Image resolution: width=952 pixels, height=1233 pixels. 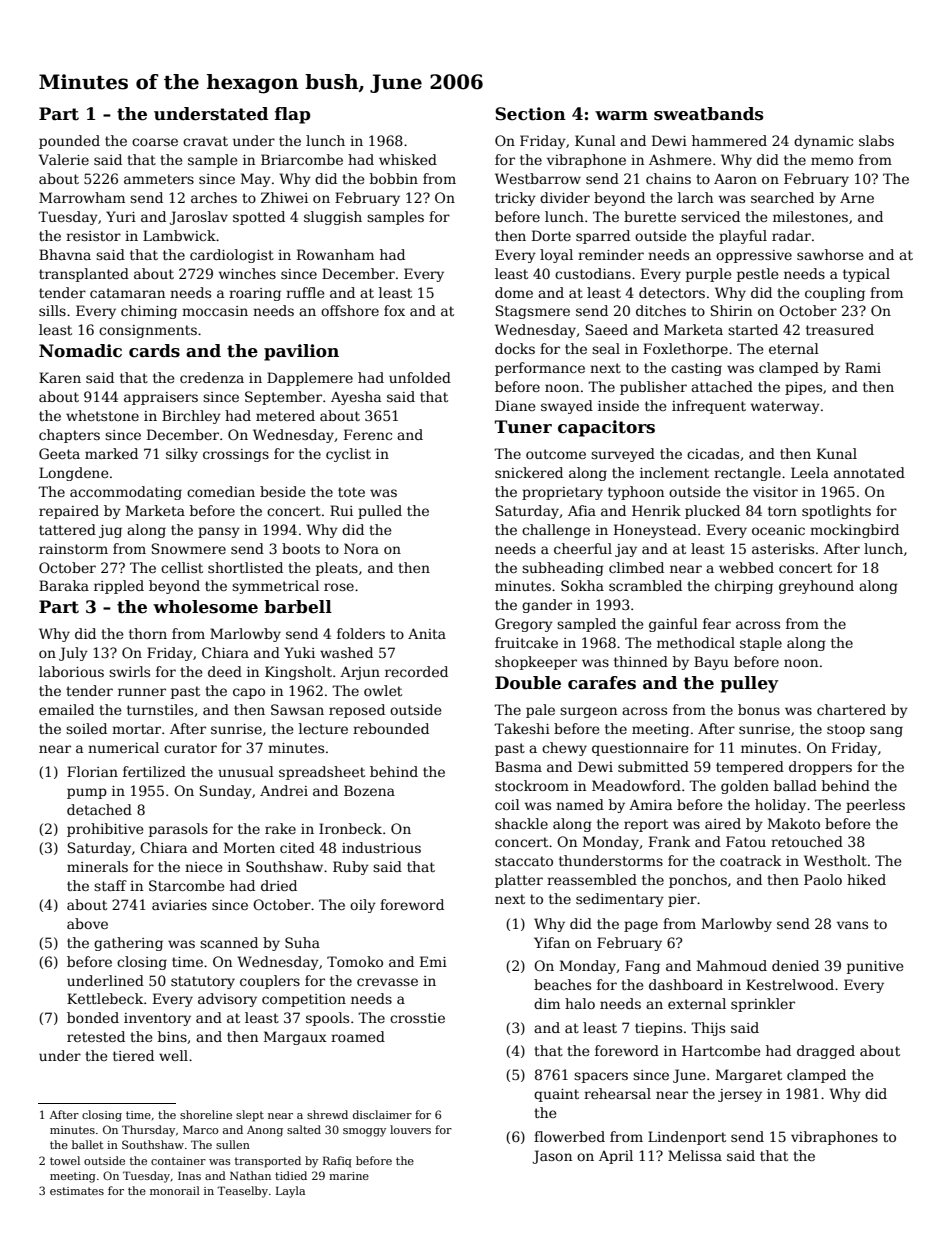 I want to click on Geeta, so click(x=59, y=453).
